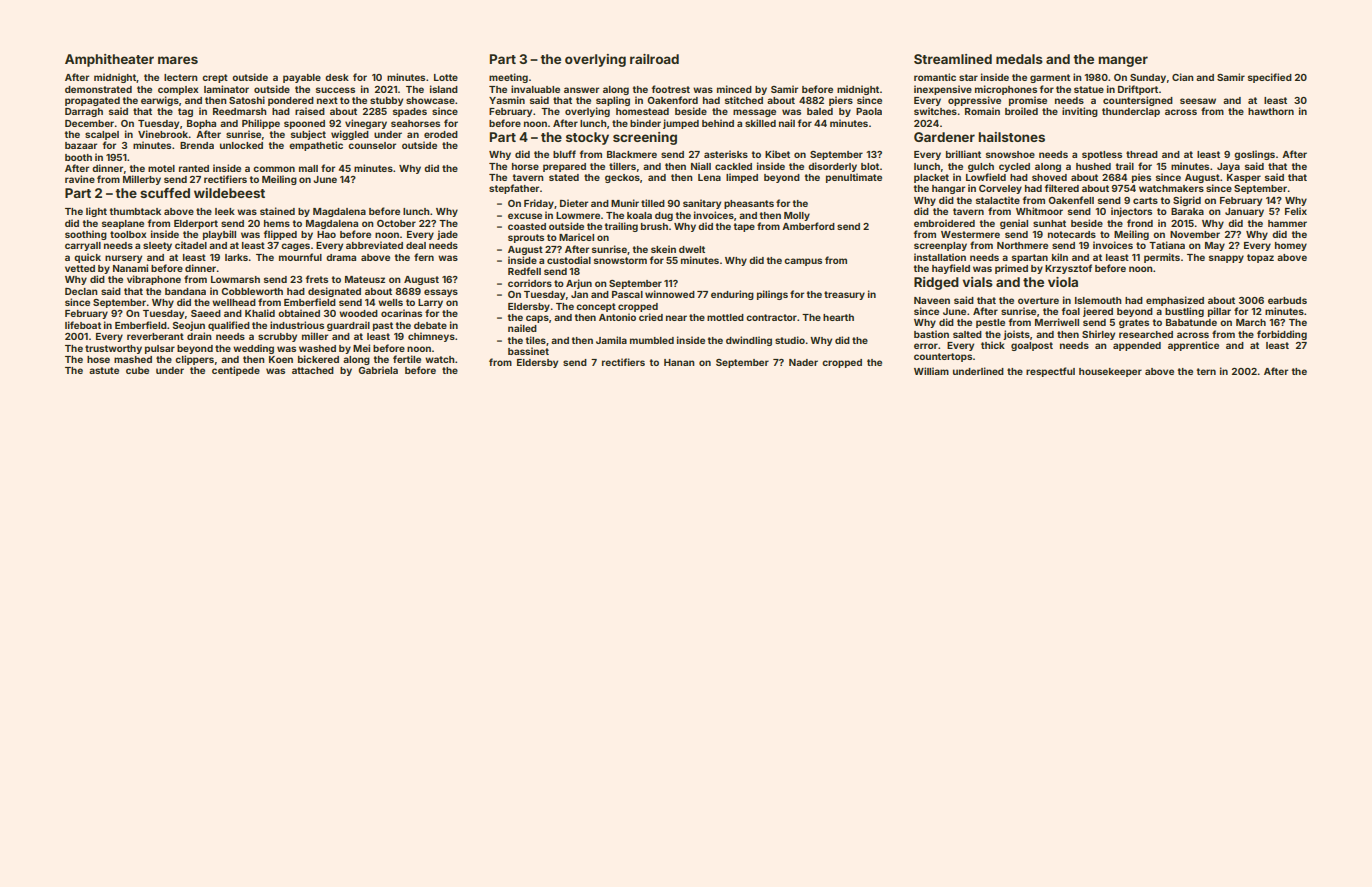 Image resolution: width=1372 pixels, height=887 pixels. I want to click on Kibet, so click(777, 154).
